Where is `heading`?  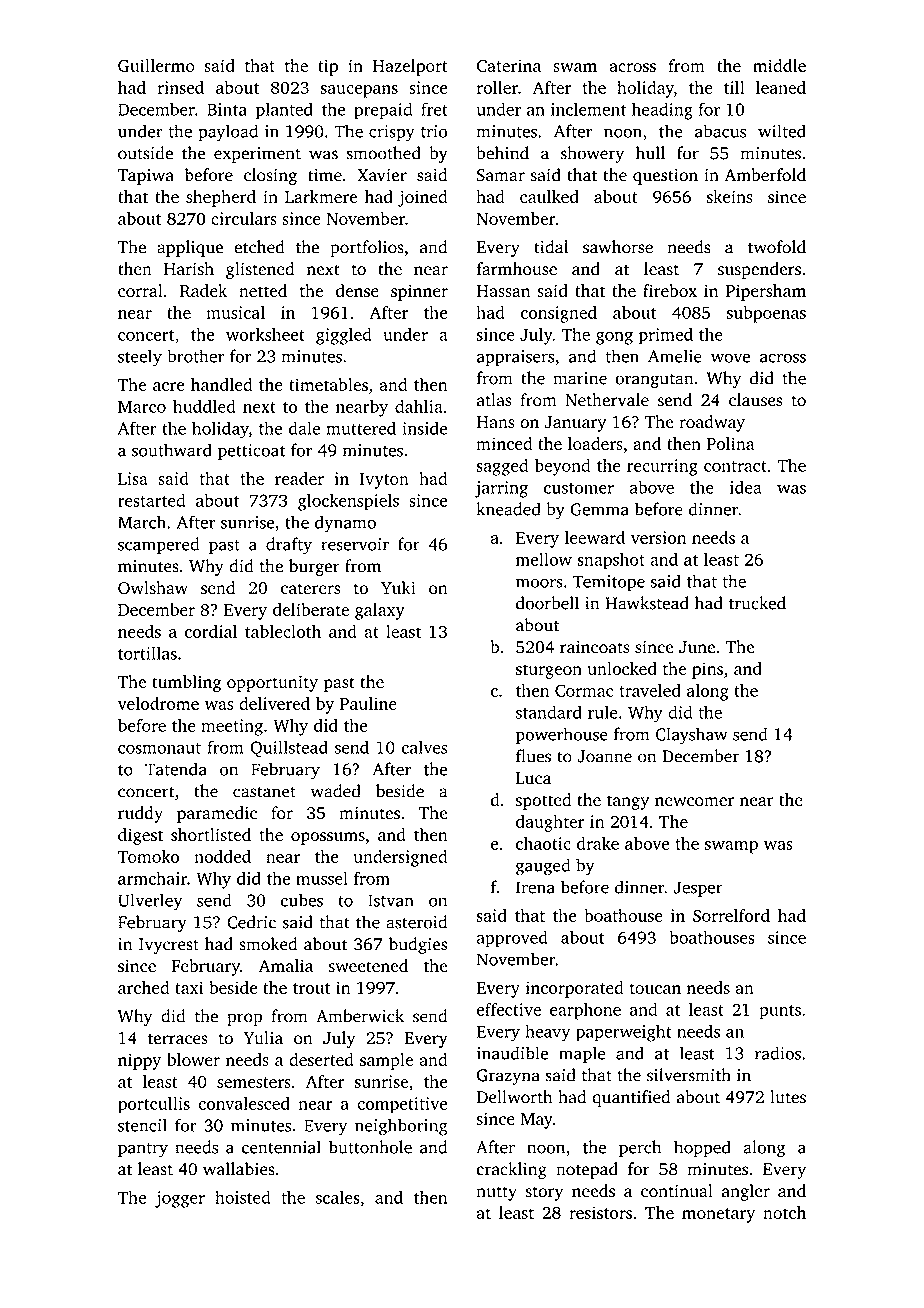
heading is located at coordinates (662, 111).
